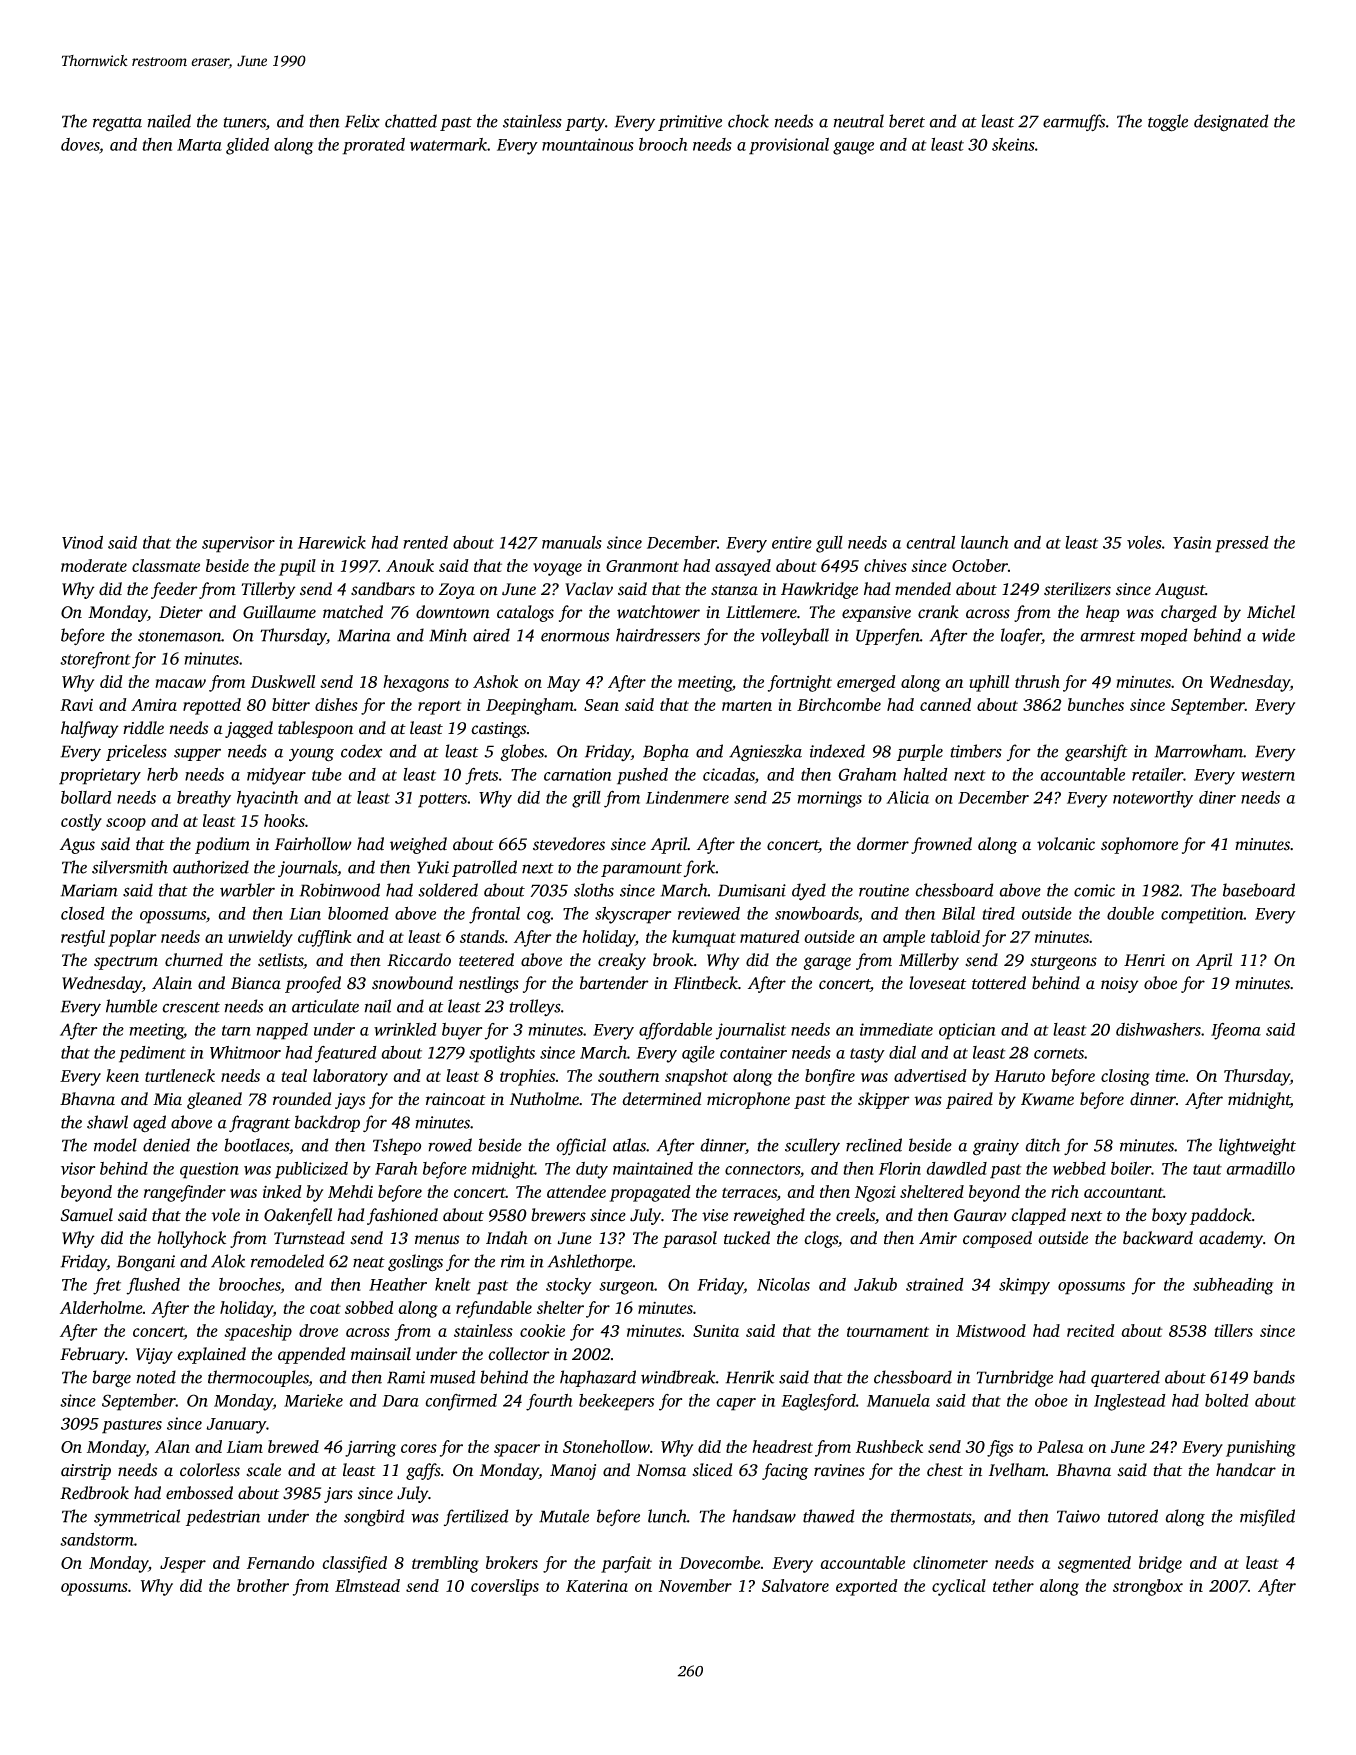  What do you see at coordinates (867, 1587) in the page?
I see `exported` at bounding box center [867, 1587].
